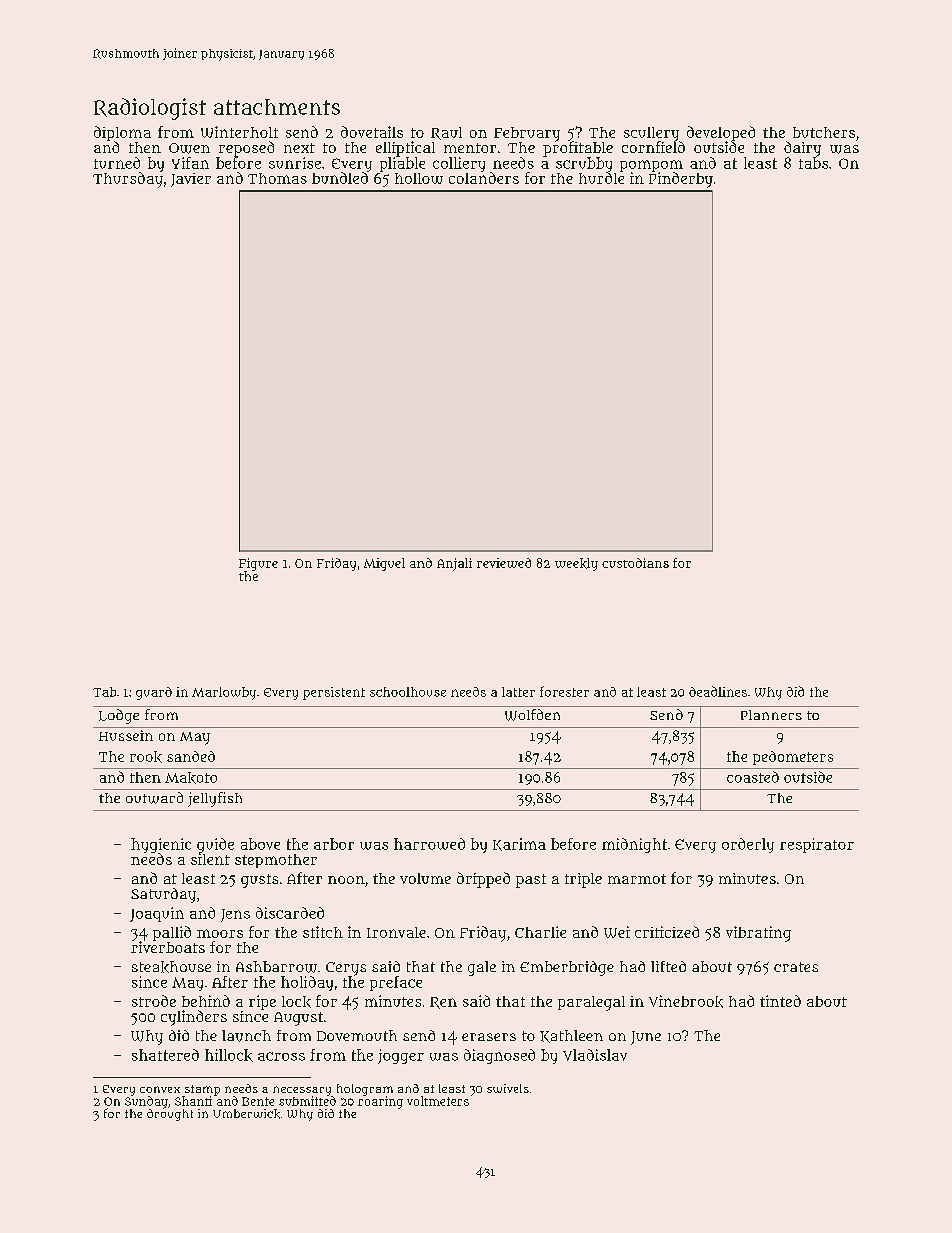  Describe the element at coordinates (258, 564) in the document. I see `Figure` at that location.
